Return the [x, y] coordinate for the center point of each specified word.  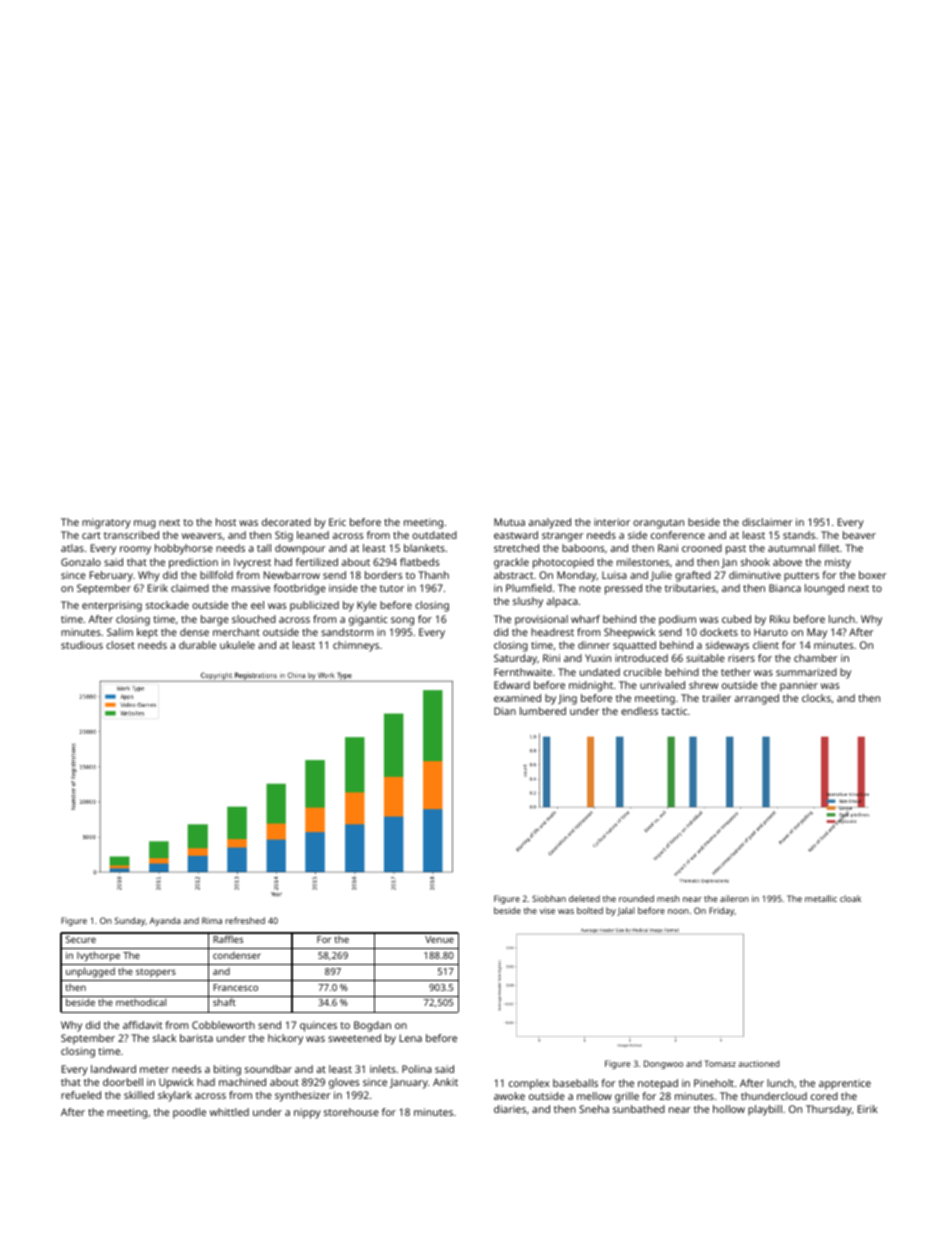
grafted [693, 576]
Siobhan [549, 898]
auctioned [758, 1063]
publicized [314, 606]
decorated [286, 522]
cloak [850, 898]
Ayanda [165, 921]
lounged [824, 589]
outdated [434, 535]
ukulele [237, 645]
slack [164, 1038]
